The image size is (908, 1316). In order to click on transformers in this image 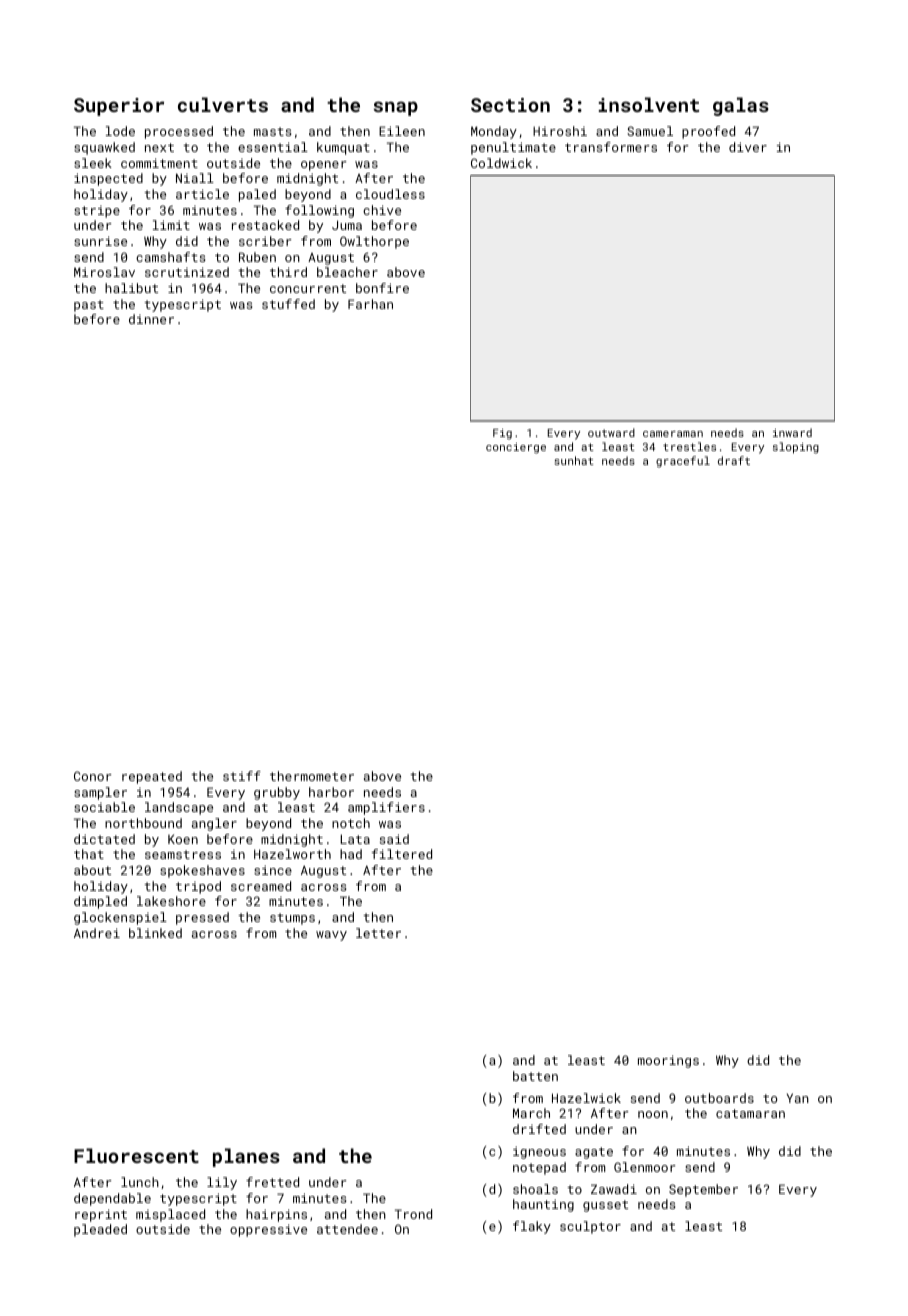, I will do `click(611, 147)`.
